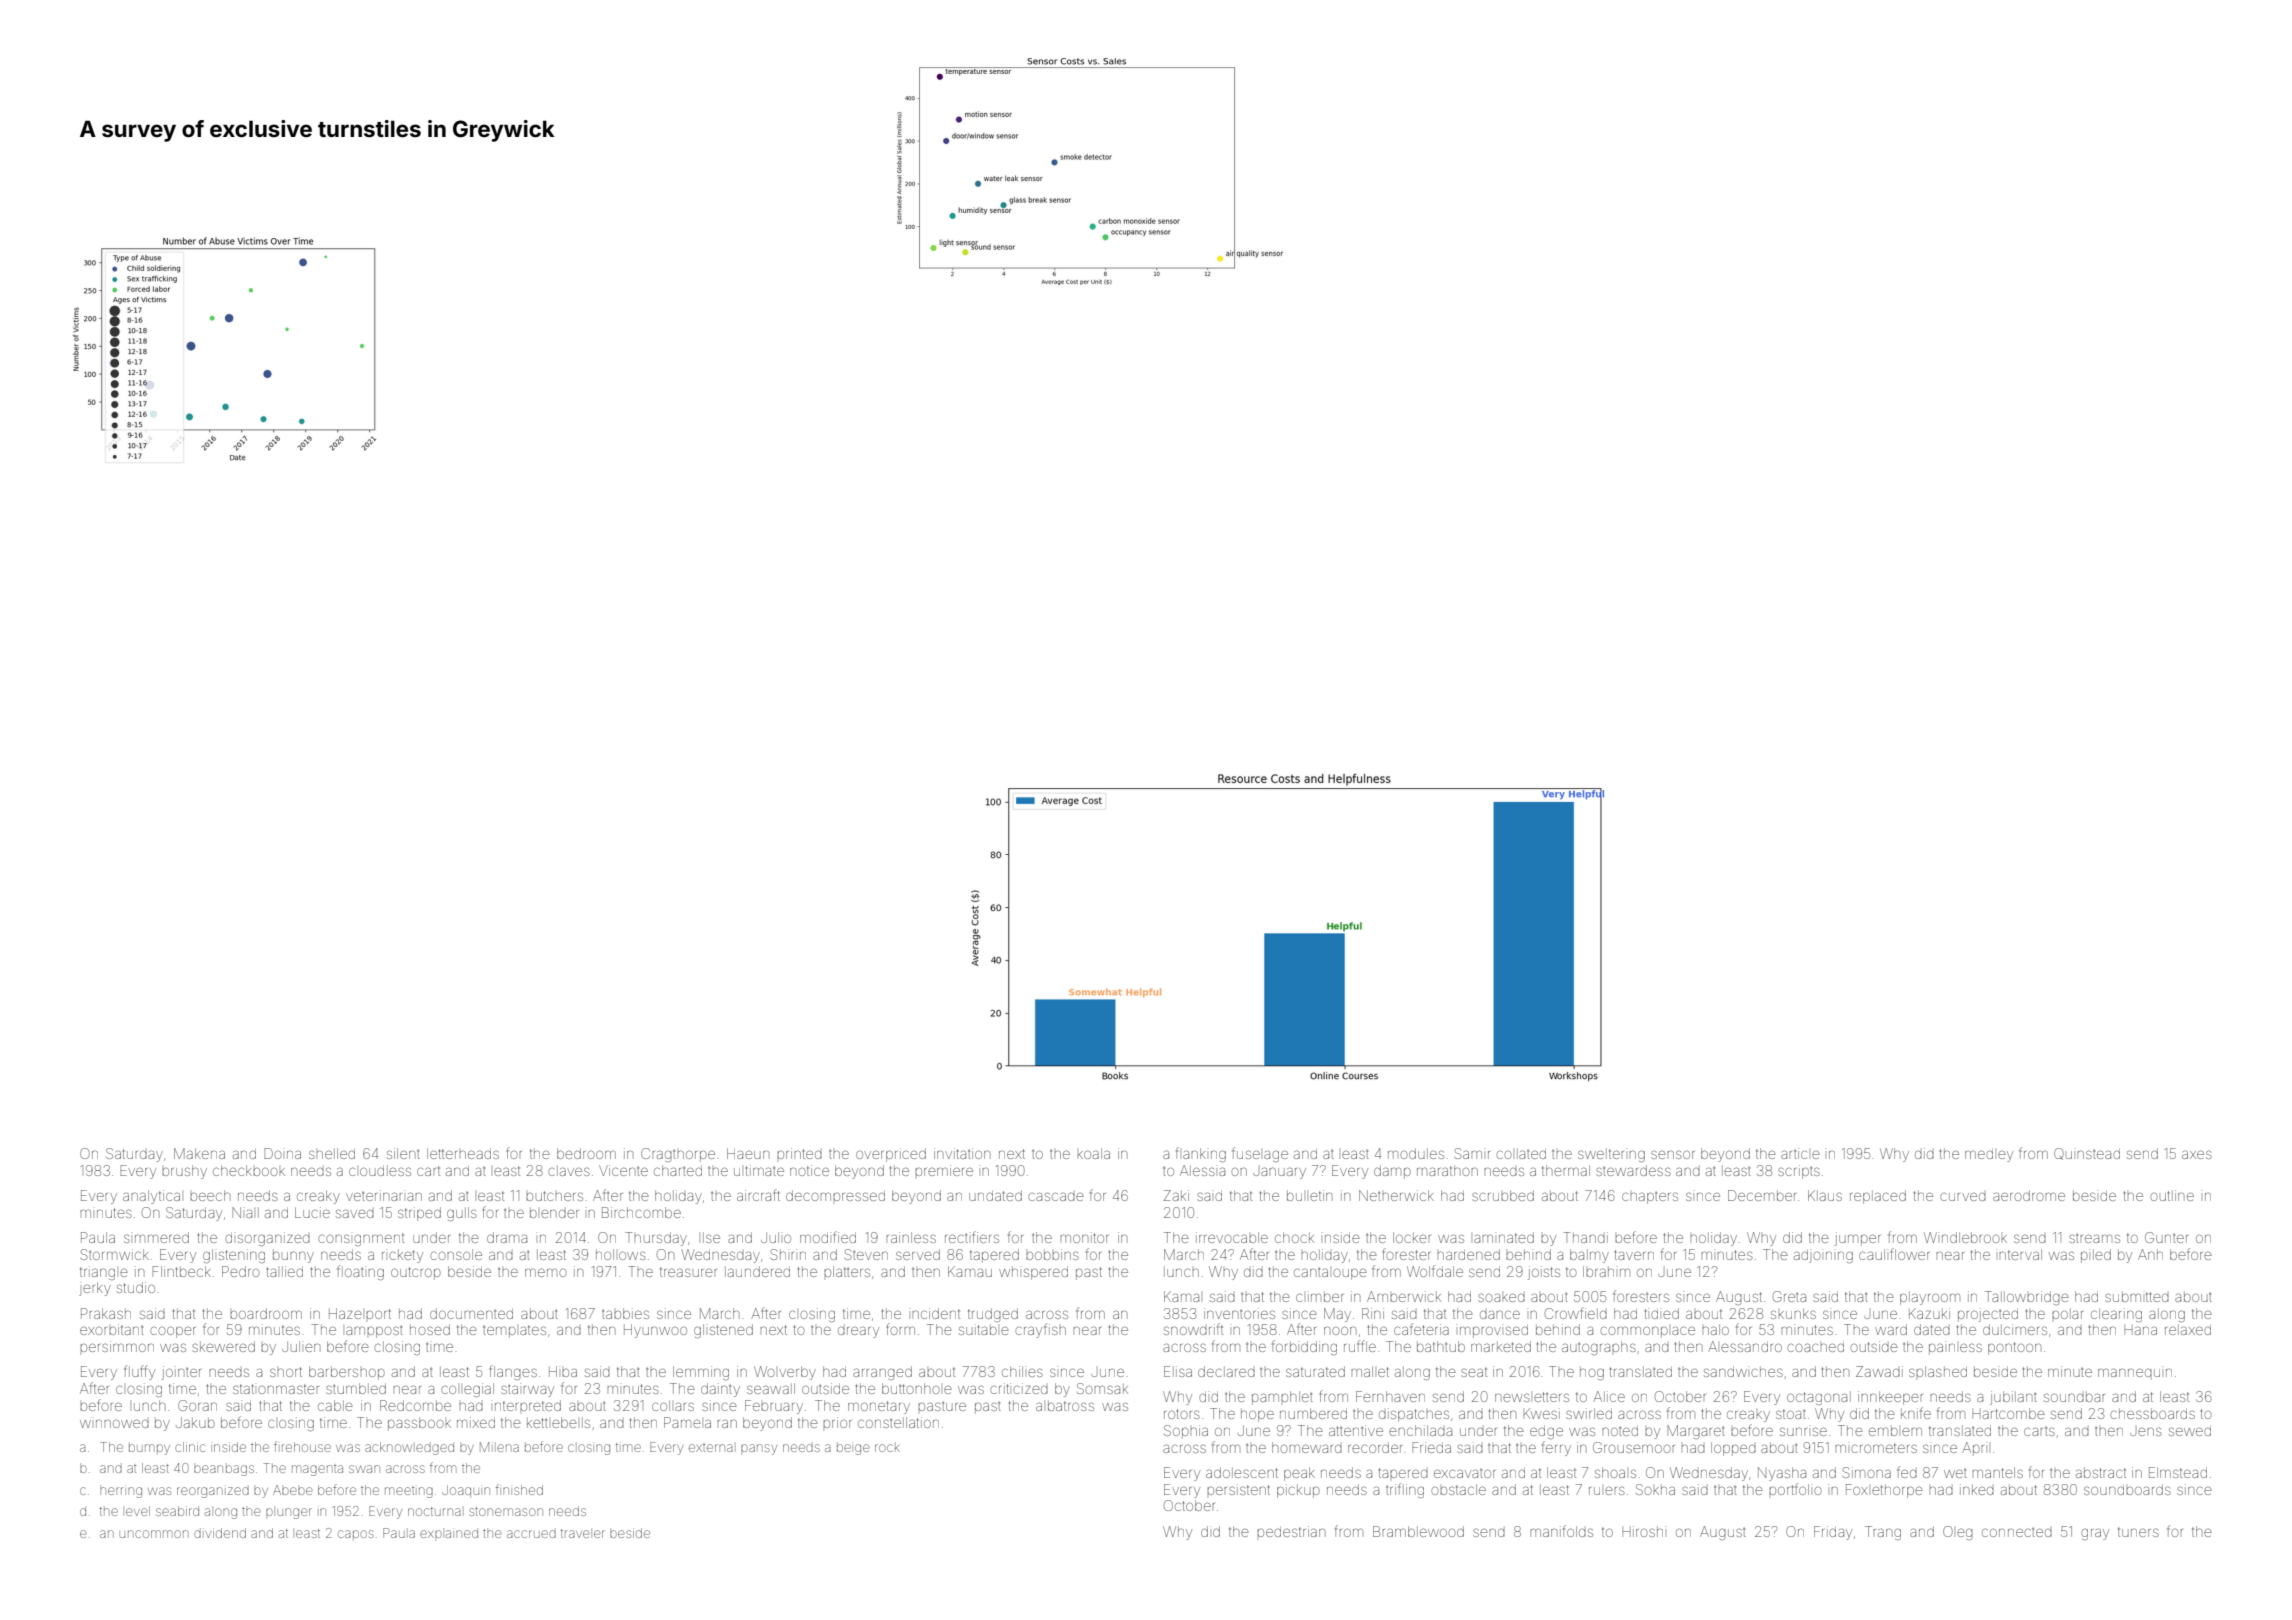 This page has height=1620, width=2292. What do you see at coordinates (1304, 1347) in the page?
I see `forbidding` at bounding box center [1304, 1347].
